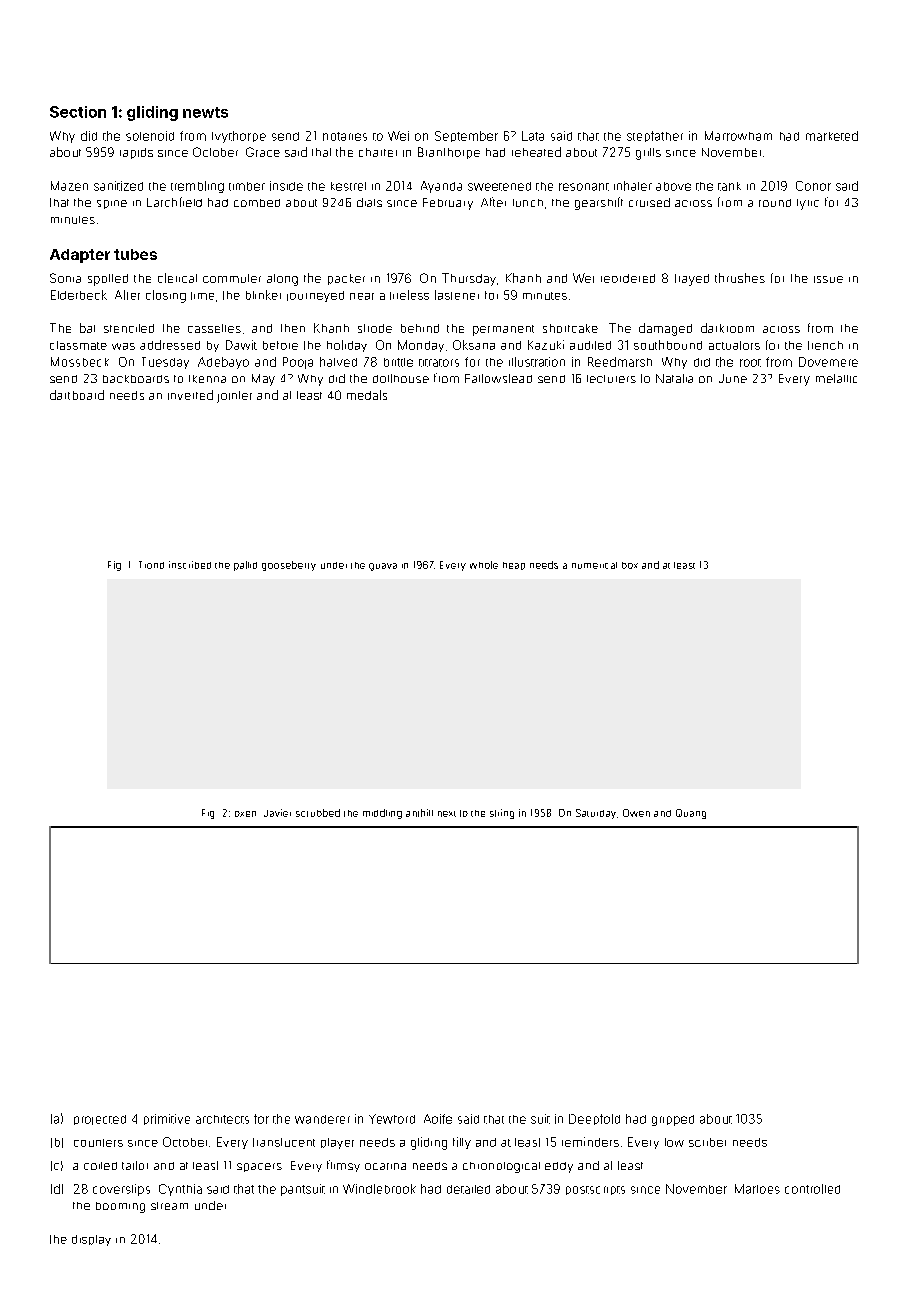 The image size is (908, 1316). Describe the element at coordinates (466, 136) in the screenshot. I see `September` at that location.
